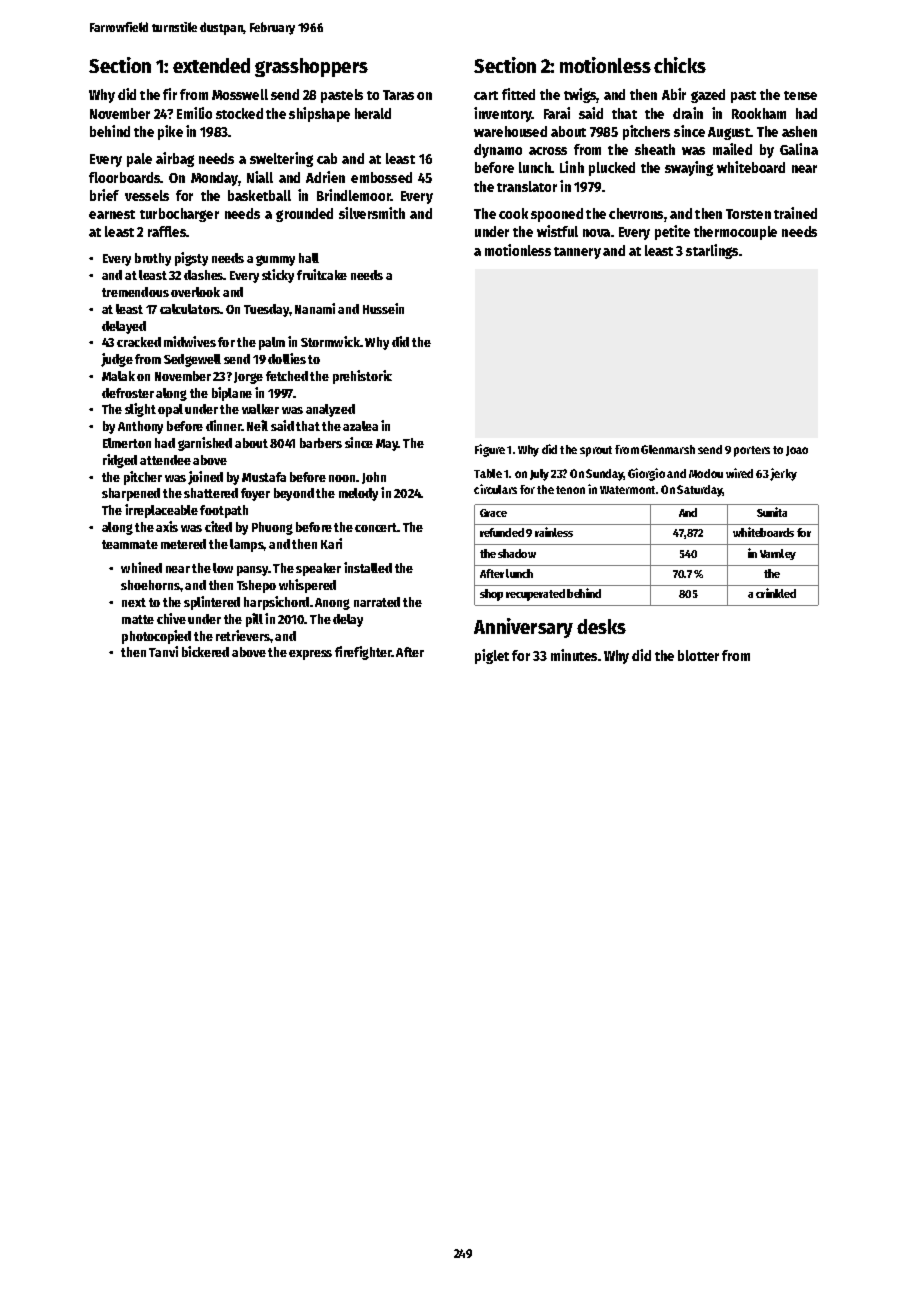 The height and width of the screenshot is (1316, 908). What do you see at coordinates (668, 449) in the screenshot?
I see `Glenmarsh` at bounding box center [668, 449].
